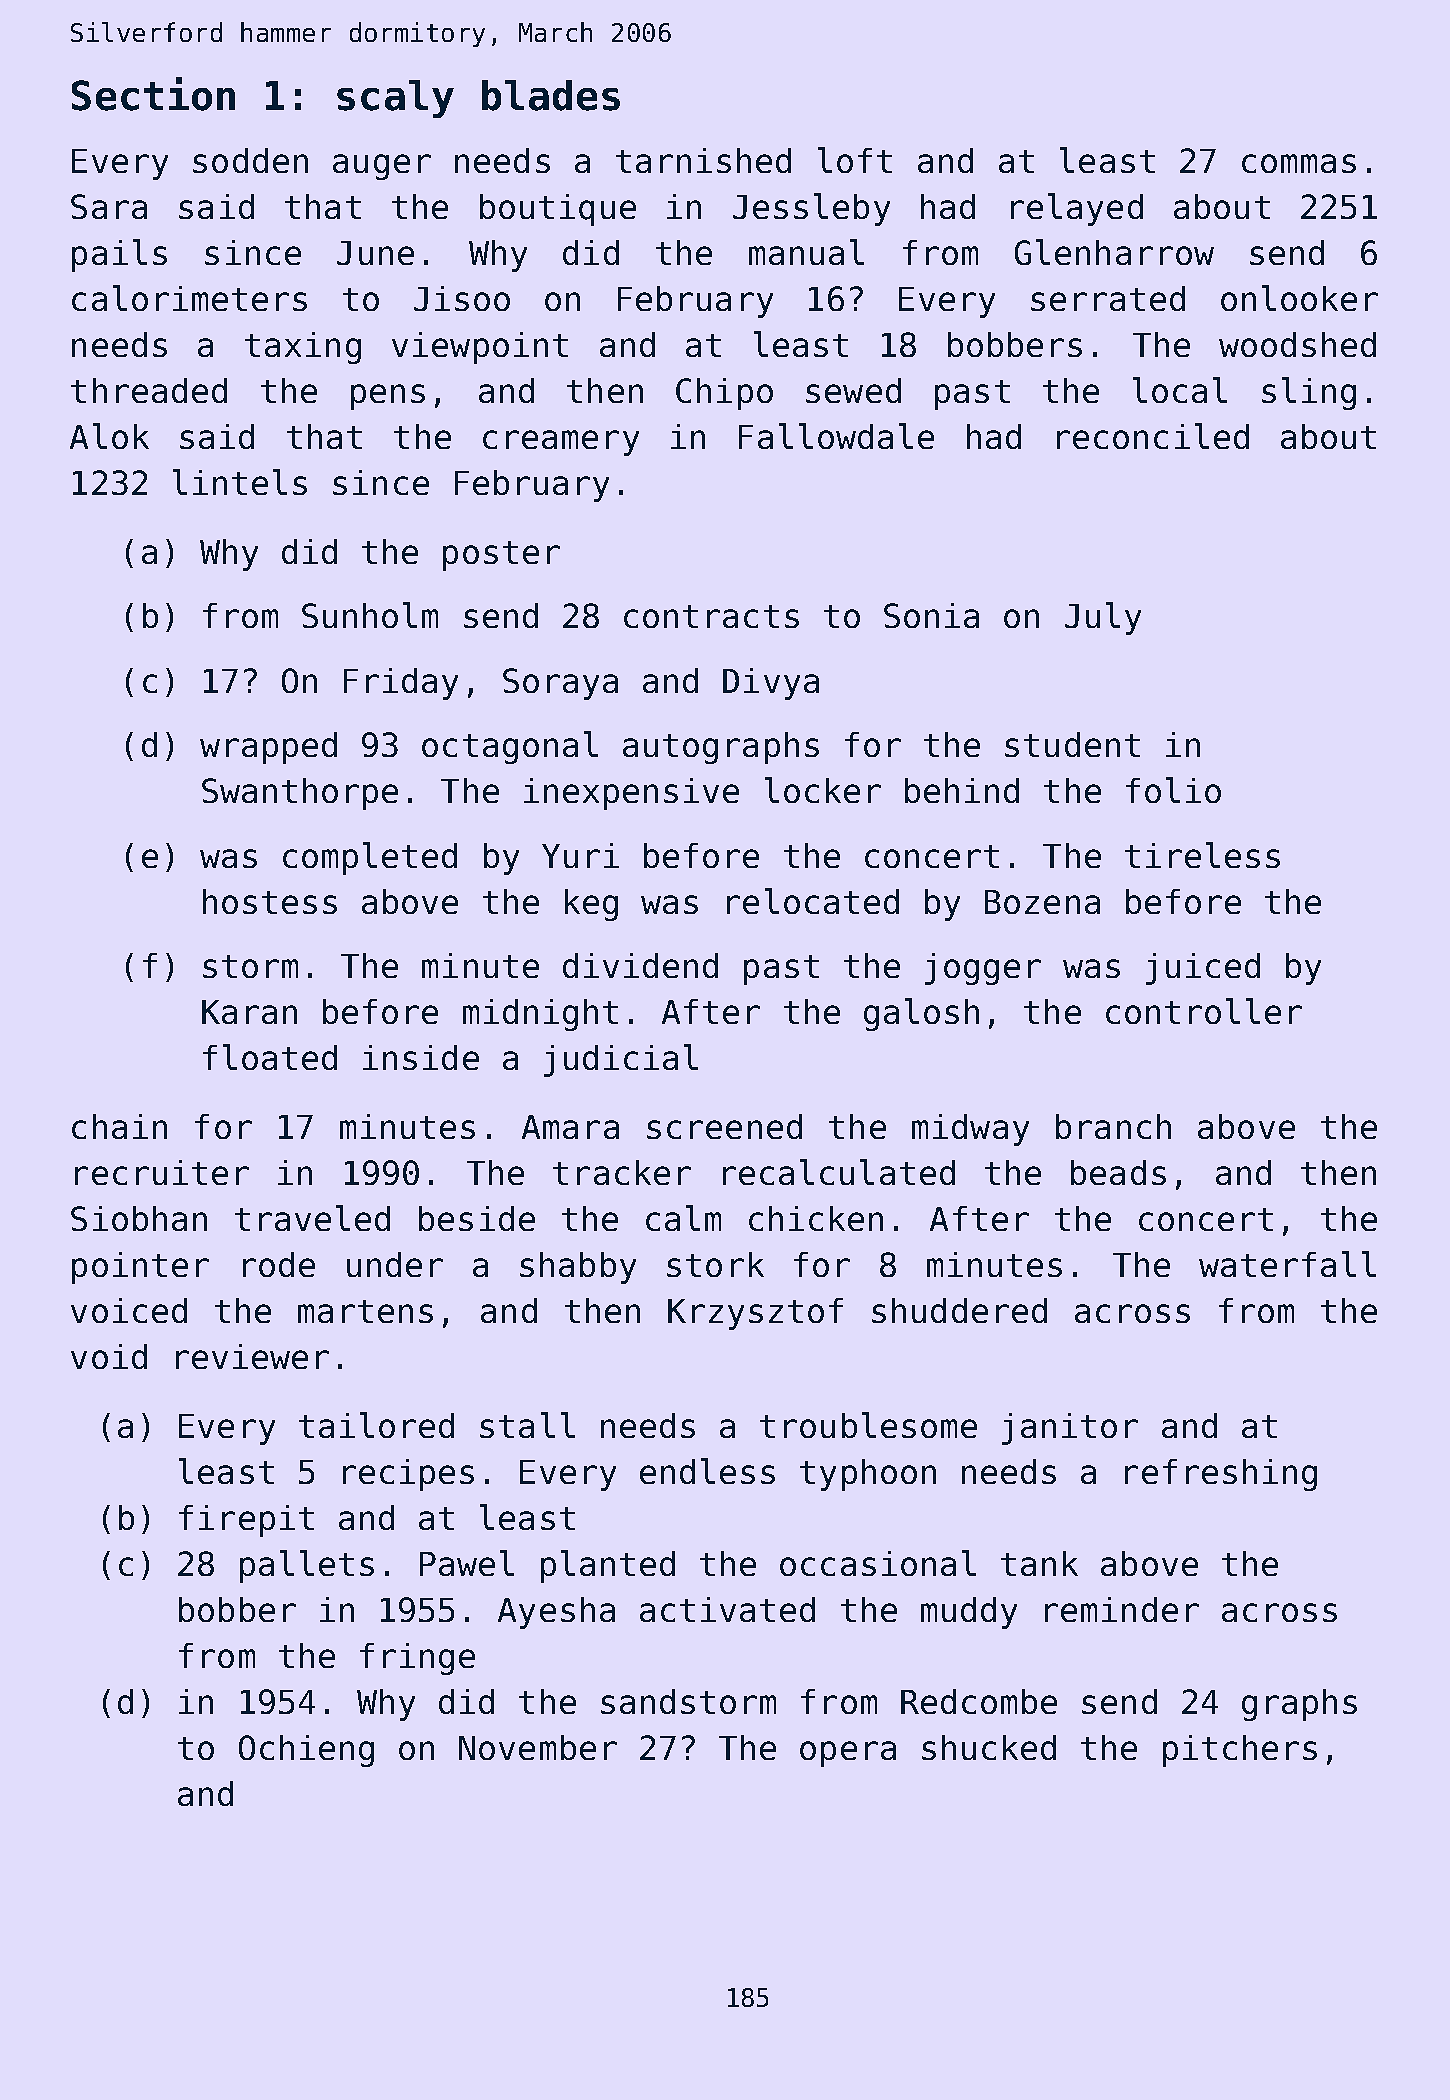  Describe the element at coordinates (848, 1754) in the screenshot. I see `opera` at that location.
